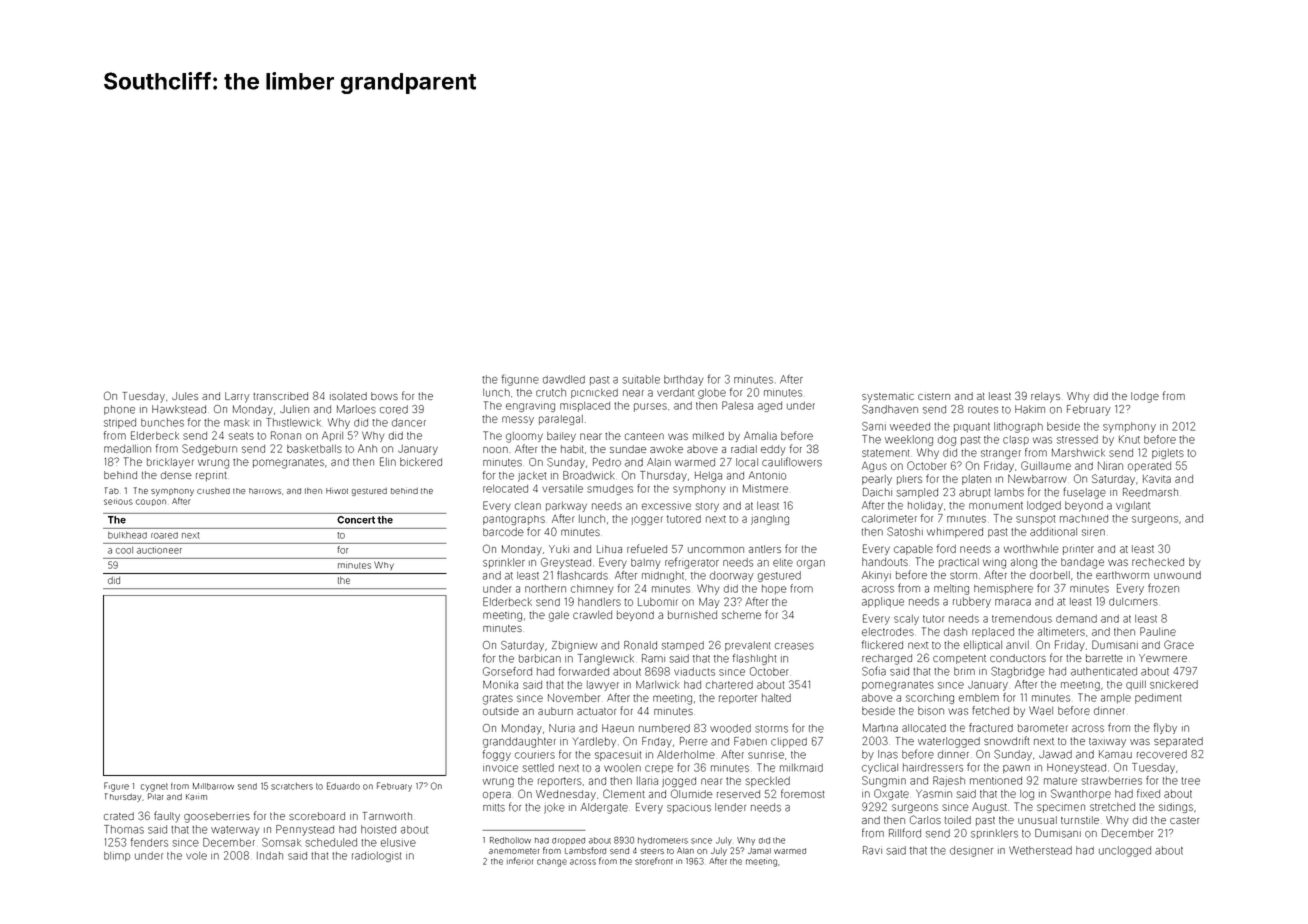 The image size is (1308, 924). I want to click on isolated, so click(348, 396).
